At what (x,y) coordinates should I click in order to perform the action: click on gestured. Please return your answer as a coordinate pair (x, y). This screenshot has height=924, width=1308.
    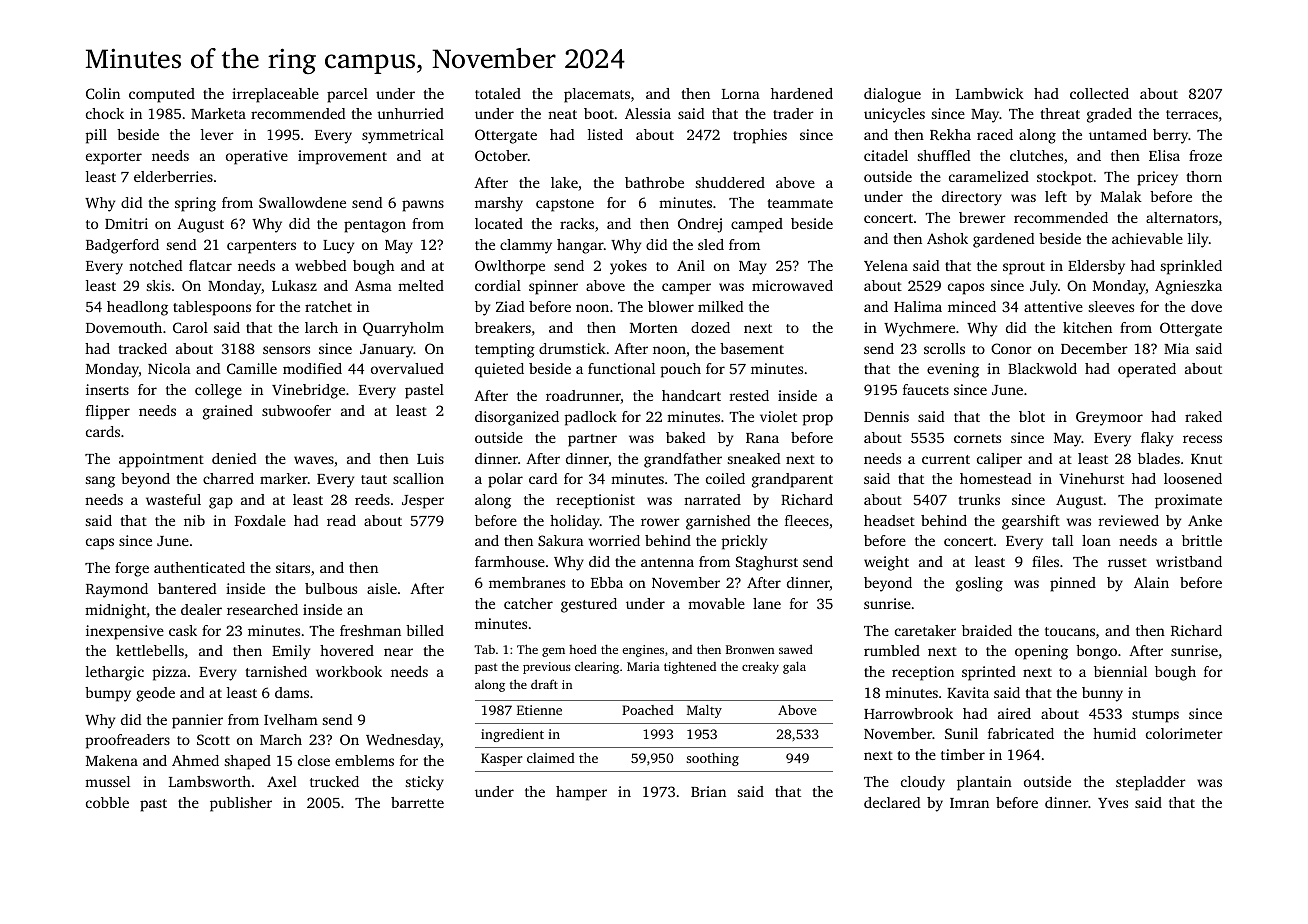
    Looking at the image, I should click on (589, 605).
